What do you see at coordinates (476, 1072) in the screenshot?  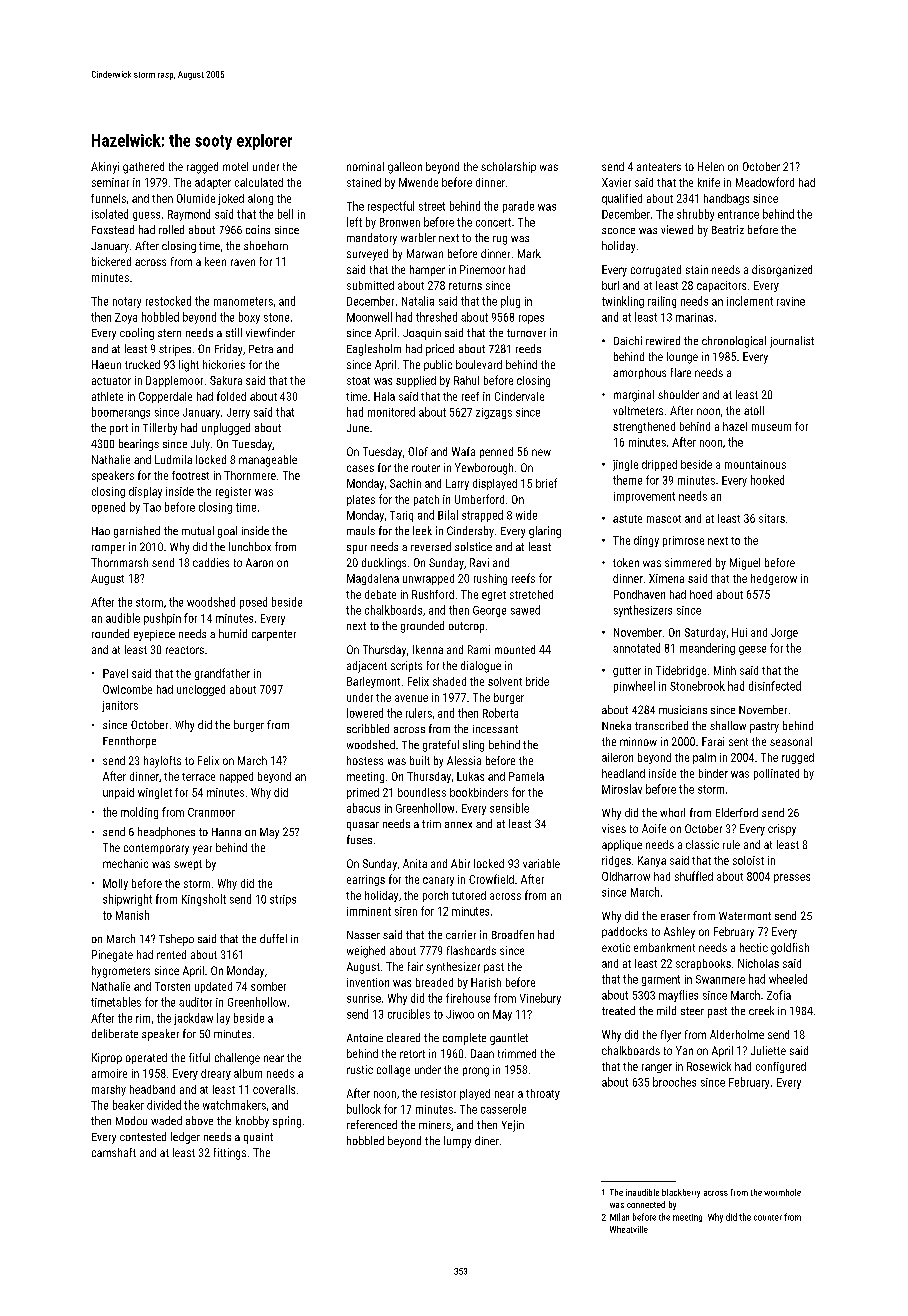 I see `prong` at bounding box center [476, 1072].
